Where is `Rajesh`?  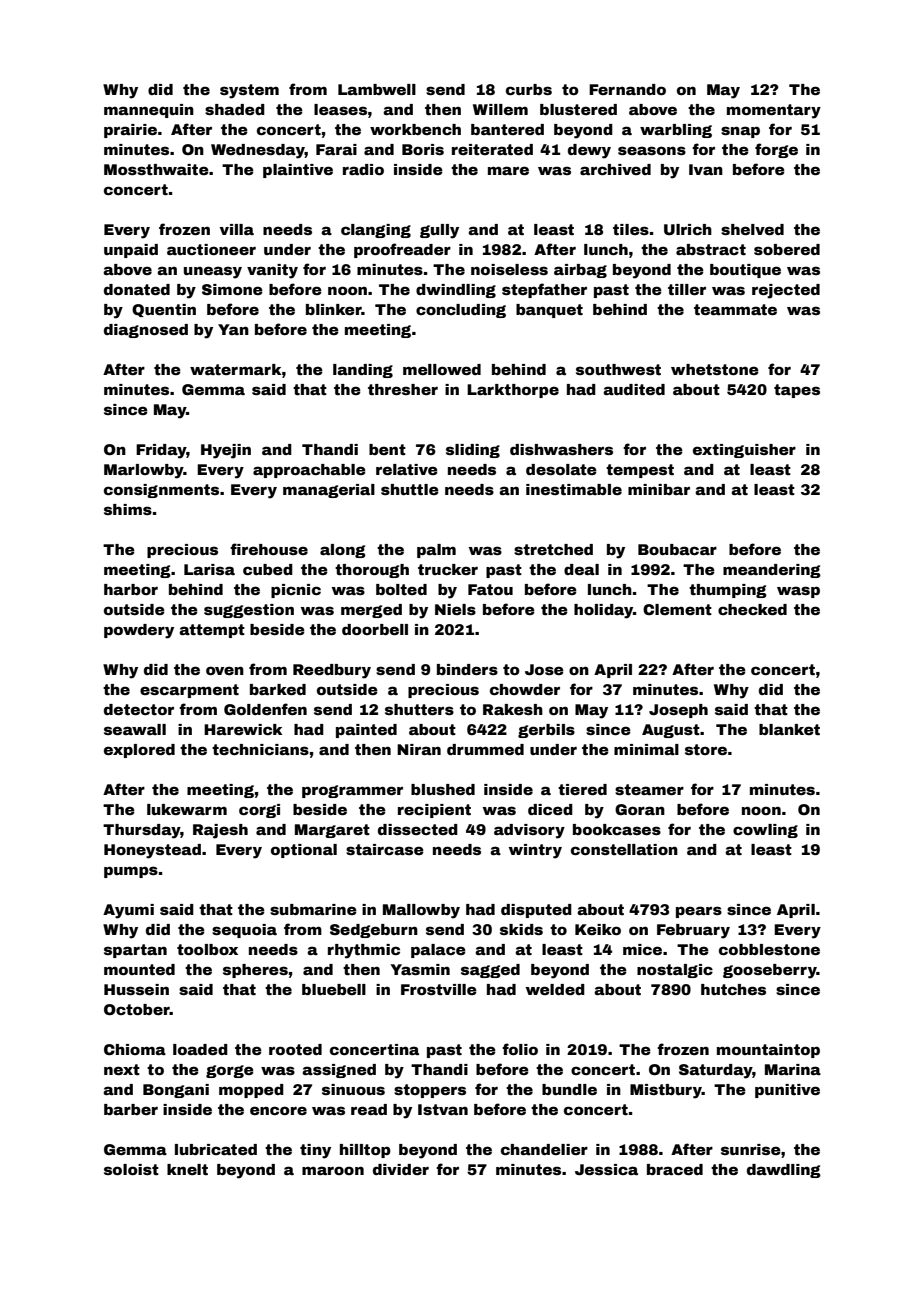 Rajesh is located at coordinates (220, 831).
